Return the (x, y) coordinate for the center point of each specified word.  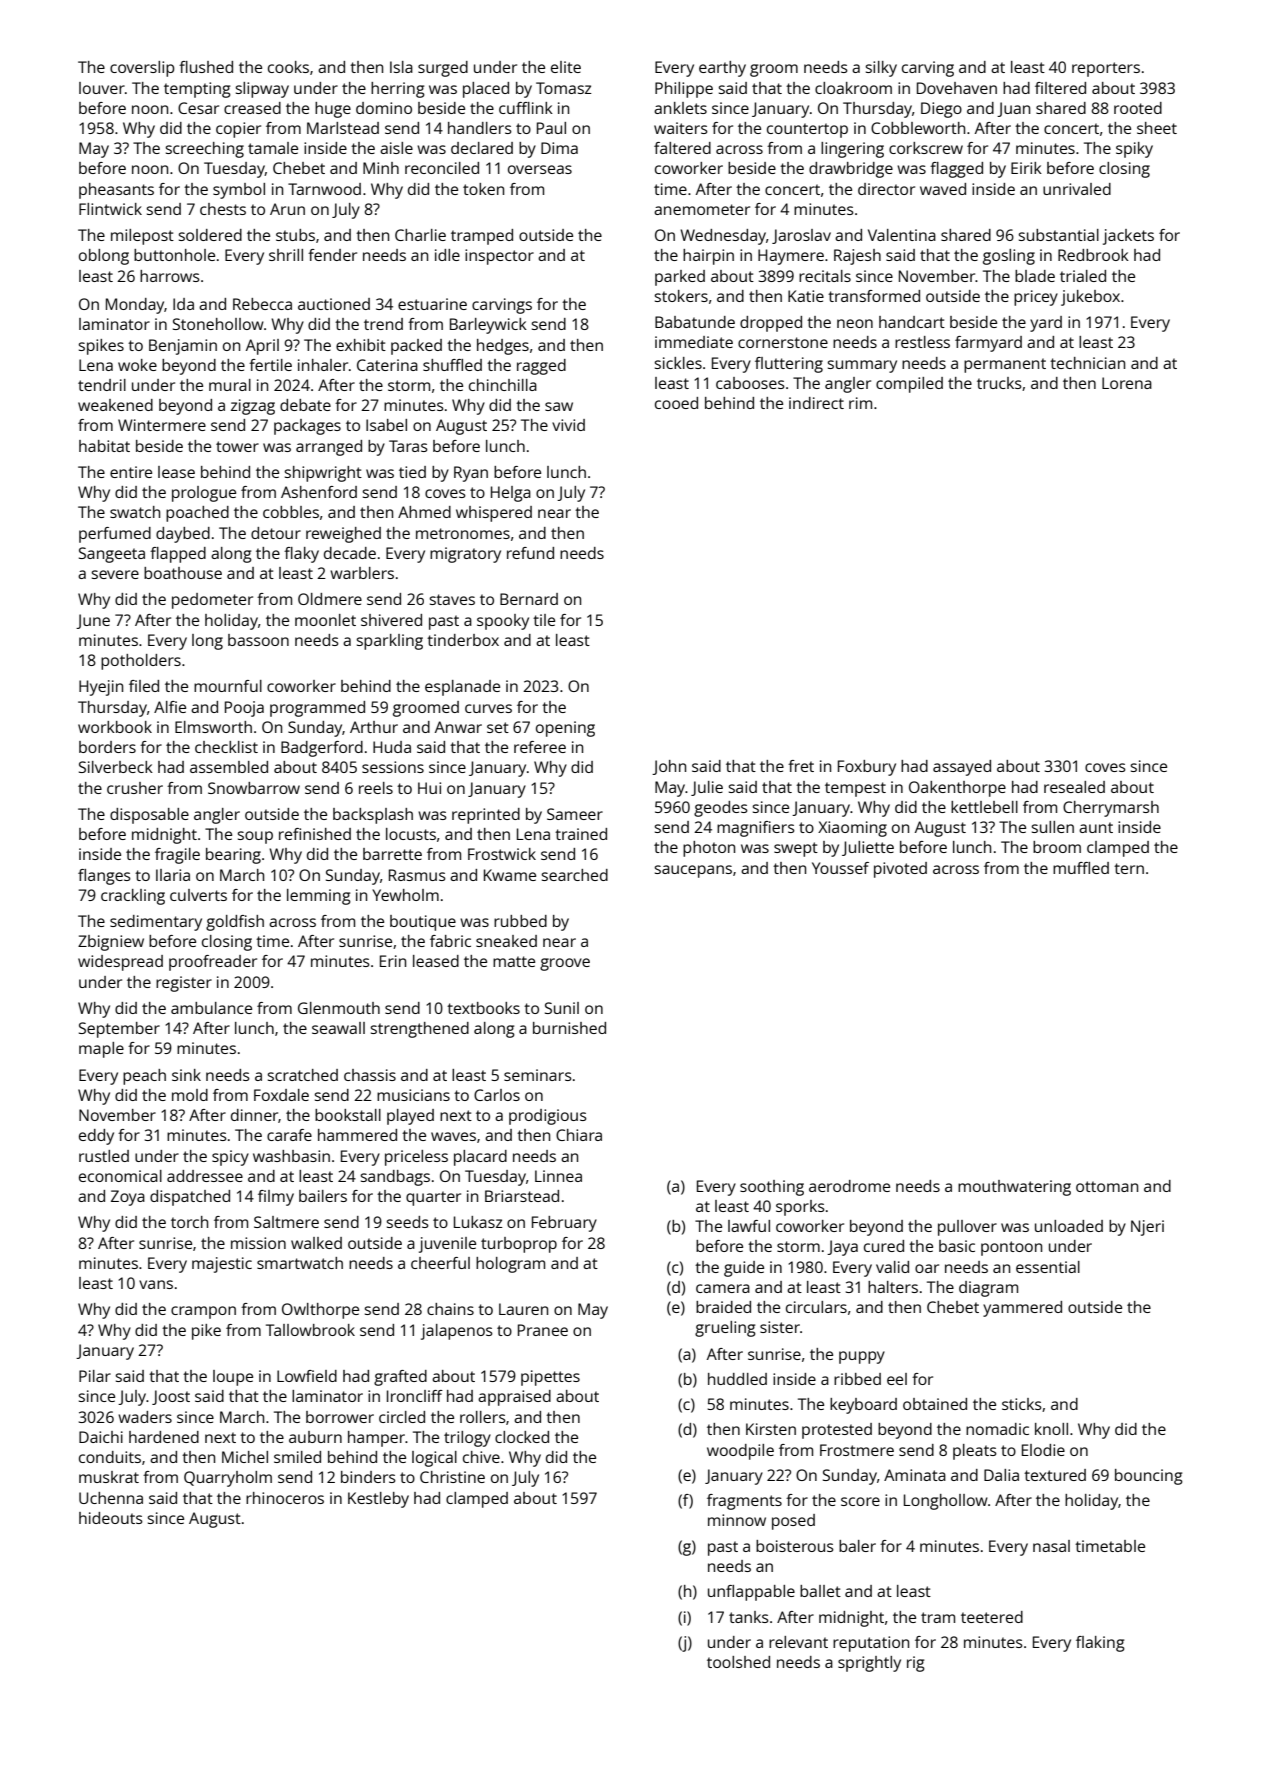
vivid (568, 425)
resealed (1074, 787)
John (669, 767)
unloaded (1069, 1226)
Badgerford (322, 749)
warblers (362, 573)
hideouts (111, 1518)
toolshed (738, 1662)
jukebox (1090, 298)
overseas (540, 169)
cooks (288, 67)
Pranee (543, 1330)
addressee (205, 1176)
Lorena (1127, 383)
